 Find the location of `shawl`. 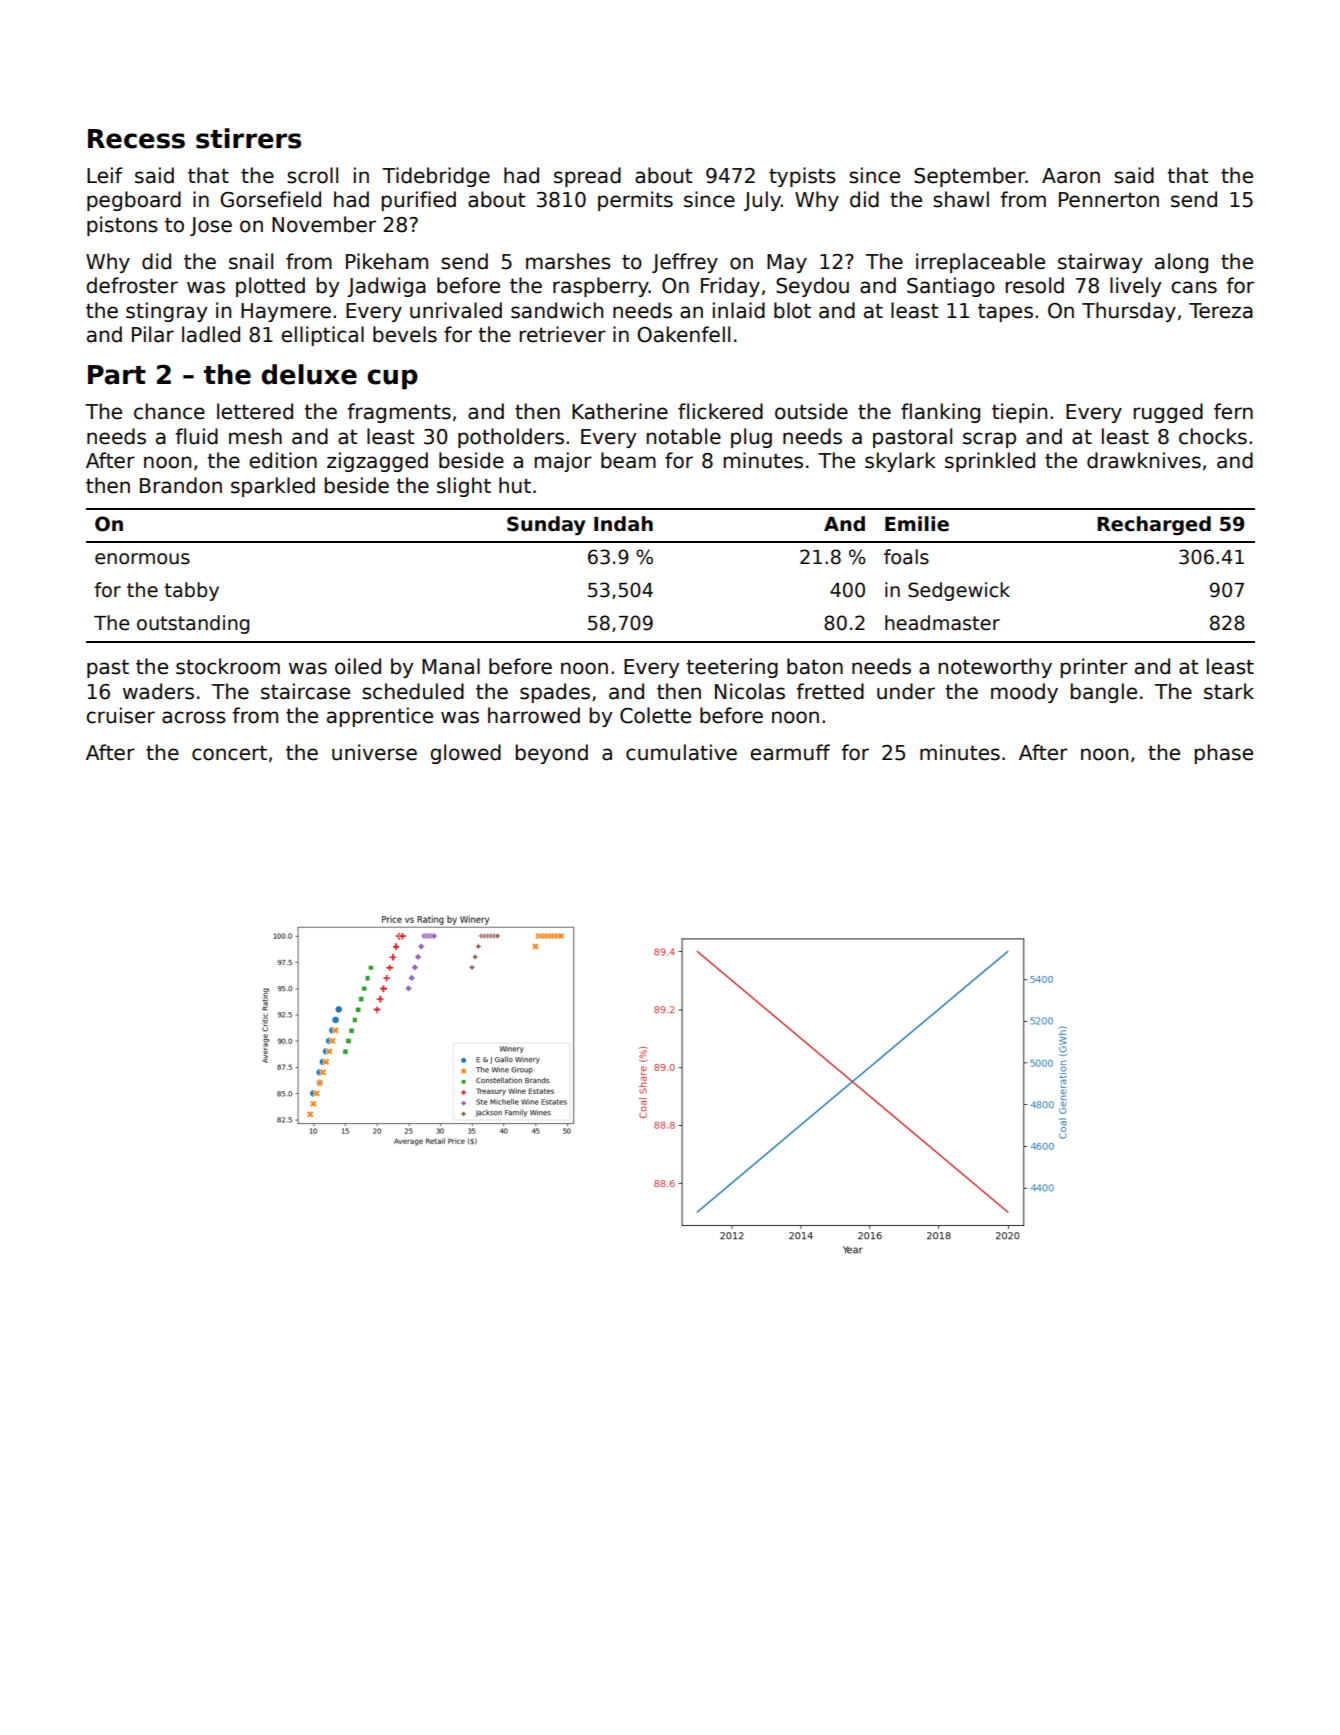

shawl is located at coordinates (961, 199).
